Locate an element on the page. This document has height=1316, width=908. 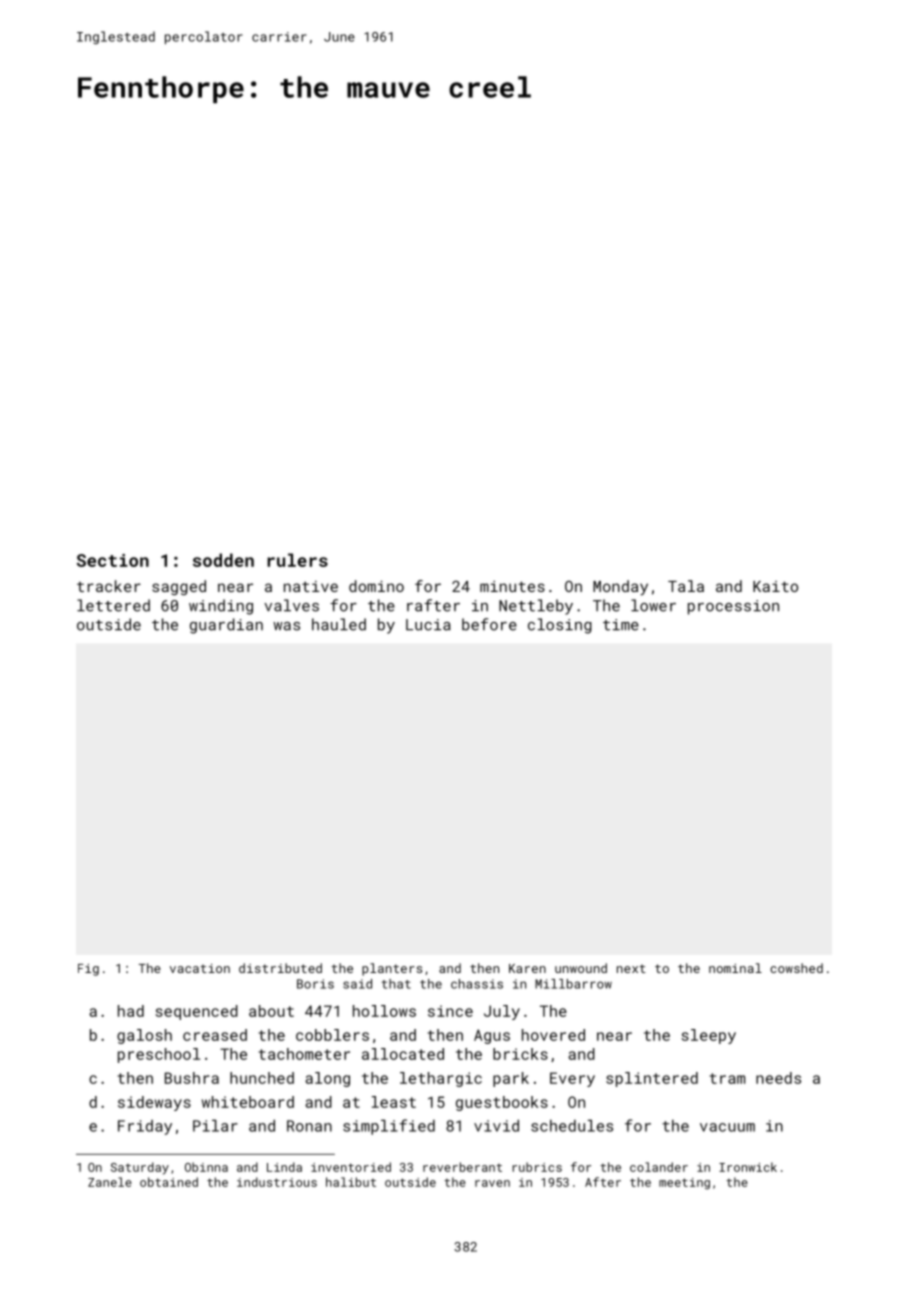
cowshed is located at coordinates (796, 968).
